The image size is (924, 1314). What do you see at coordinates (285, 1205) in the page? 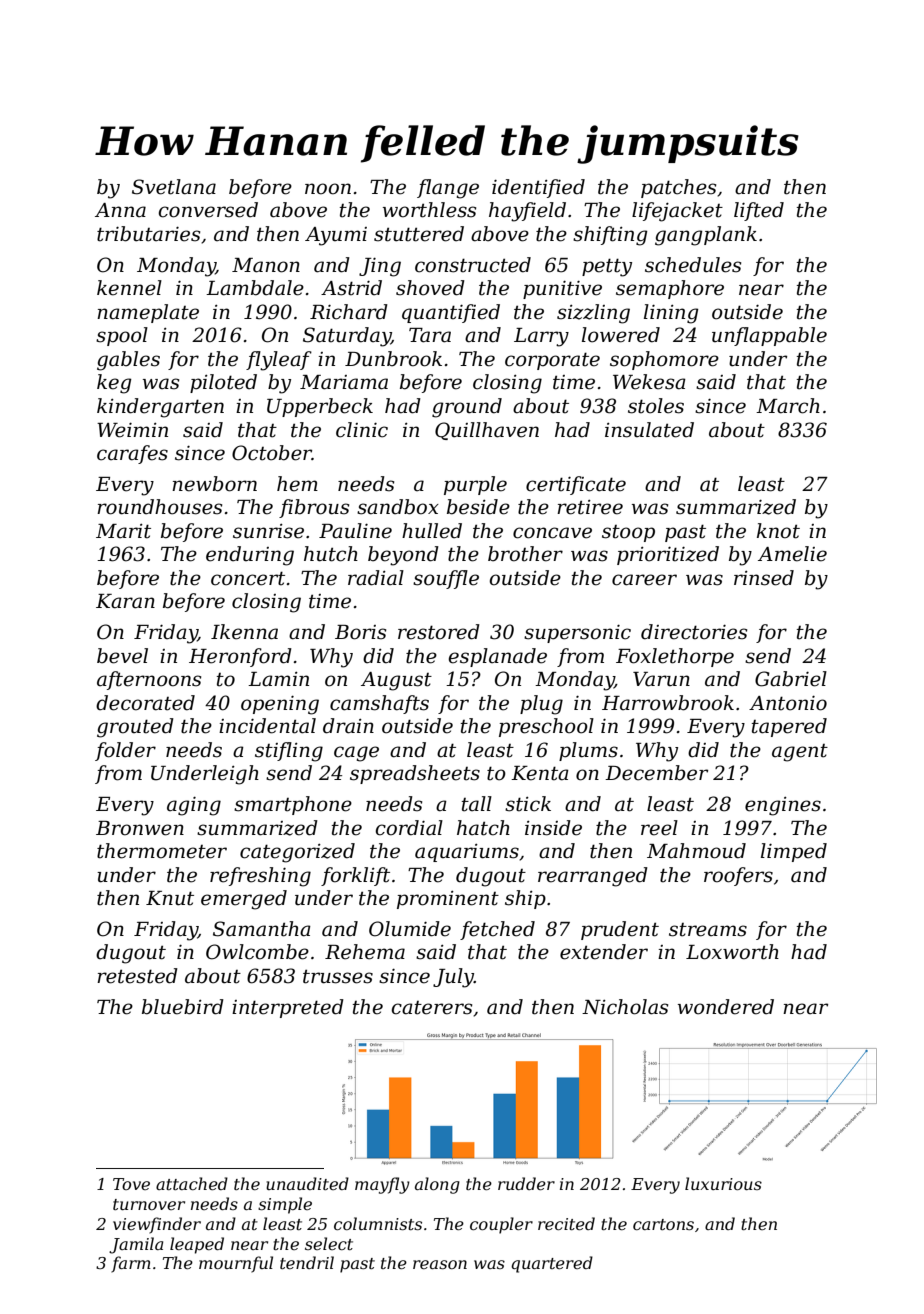
I see `simple` at bounding box center [285, 1205].
